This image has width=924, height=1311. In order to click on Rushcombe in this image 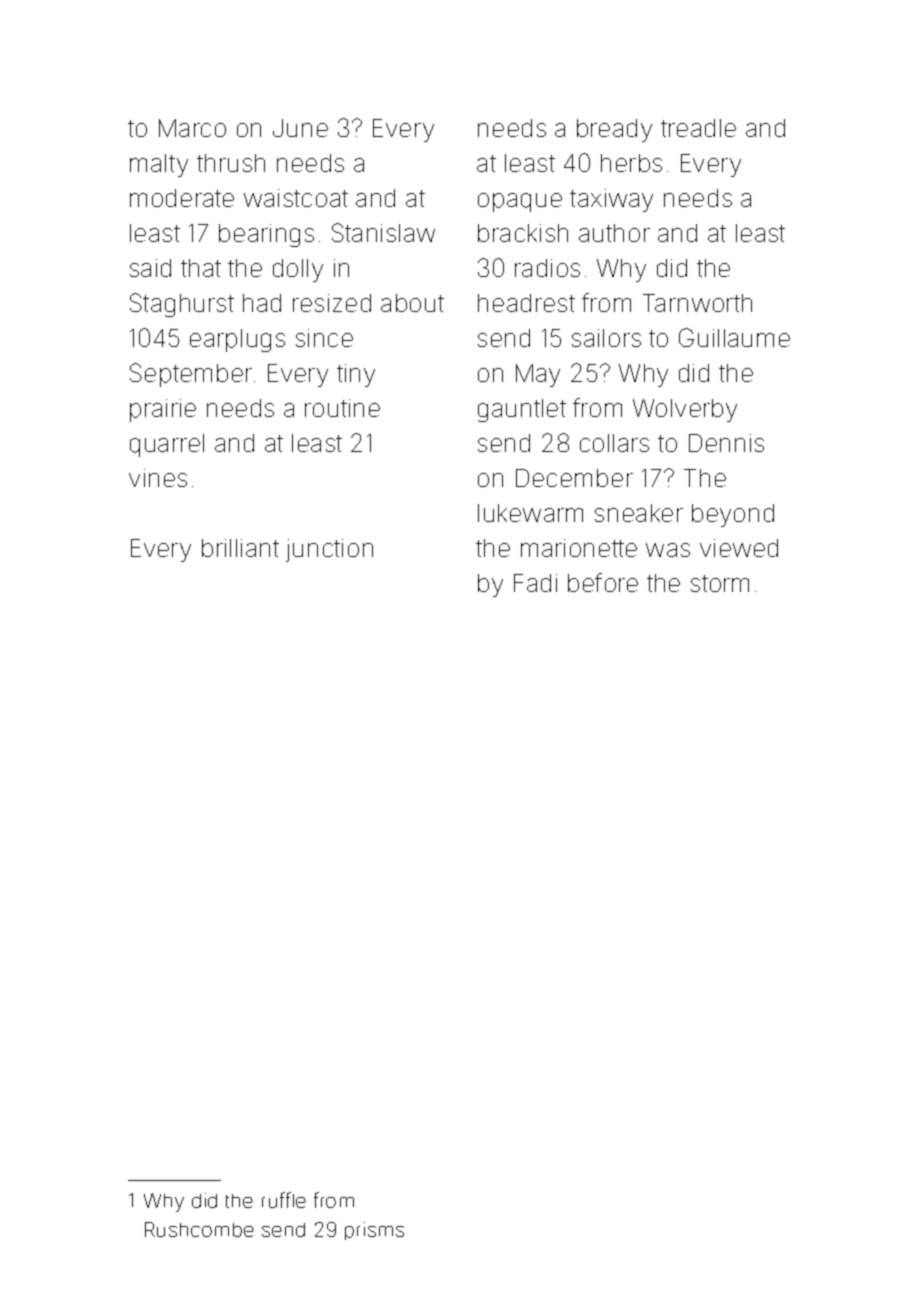, I will do `click(199, 1229)`.
